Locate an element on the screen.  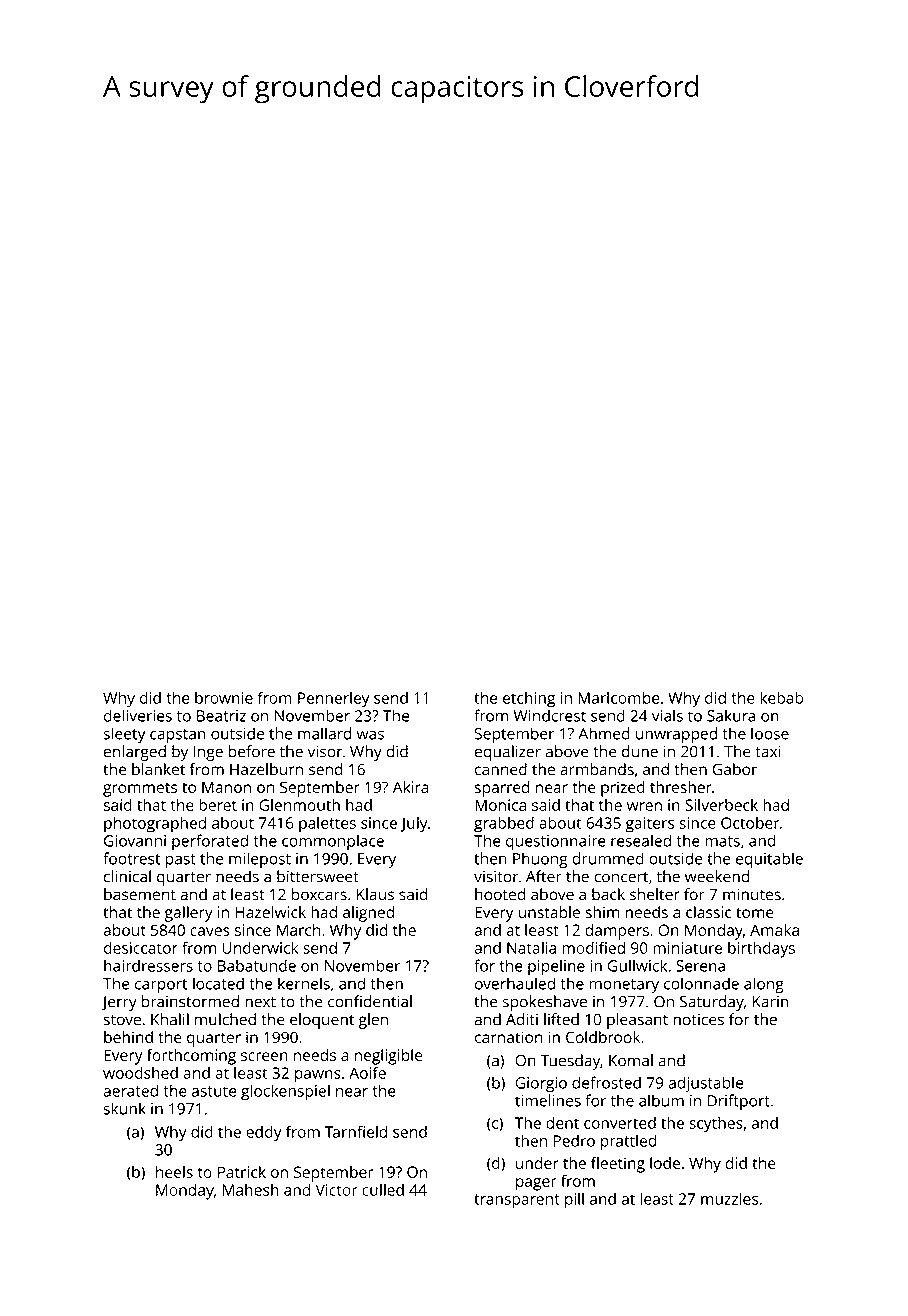
drummed is located at coordinates (608, 858).
